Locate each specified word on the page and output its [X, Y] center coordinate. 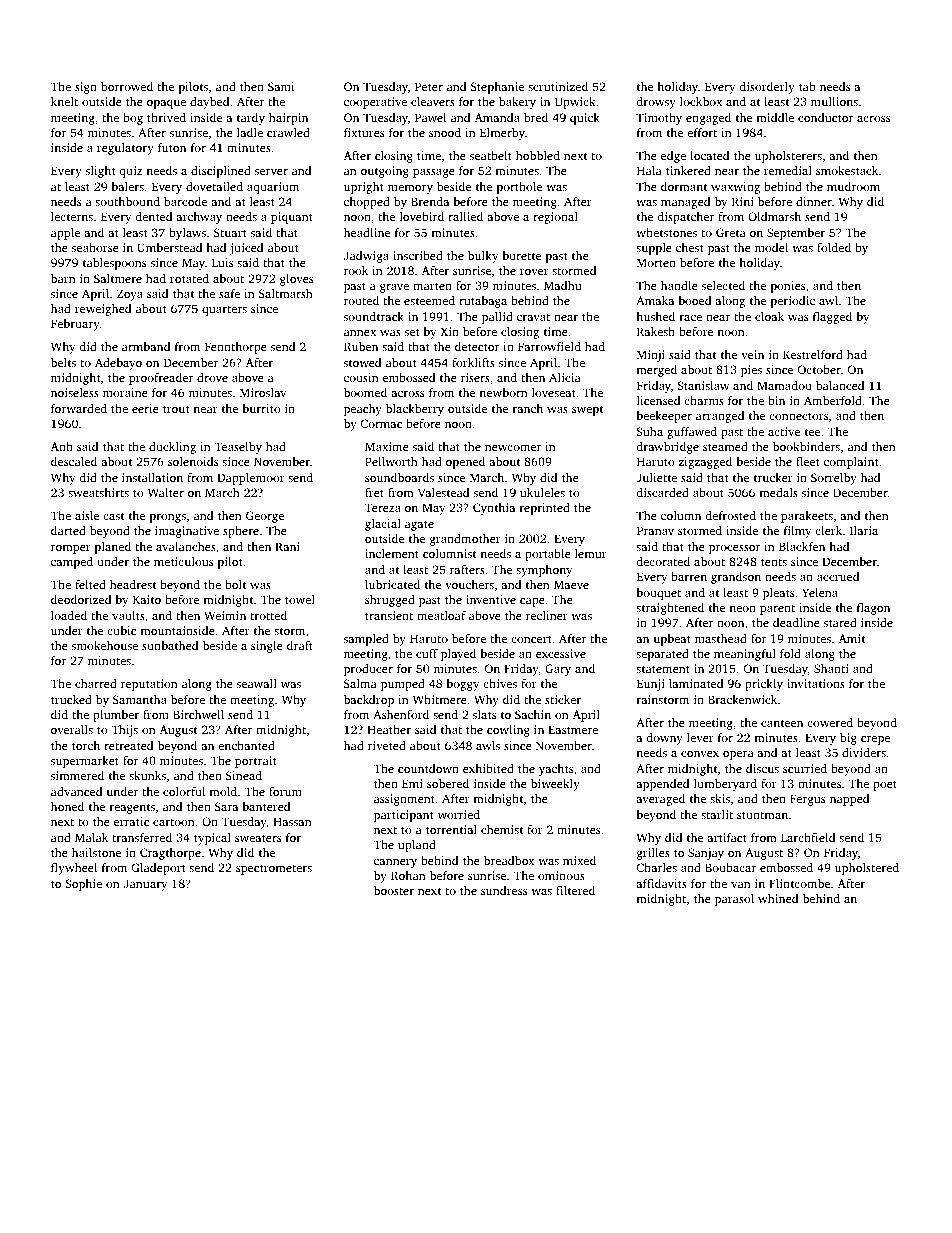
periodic [793, 302]
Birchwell [198, 714]
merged [657, 371]
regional [555, 218]
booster [394, 890]
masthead [721, 638]
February [75, 325]
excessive [561, 653]
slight [101, 172]
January [145, 885]
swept [587, 410]
